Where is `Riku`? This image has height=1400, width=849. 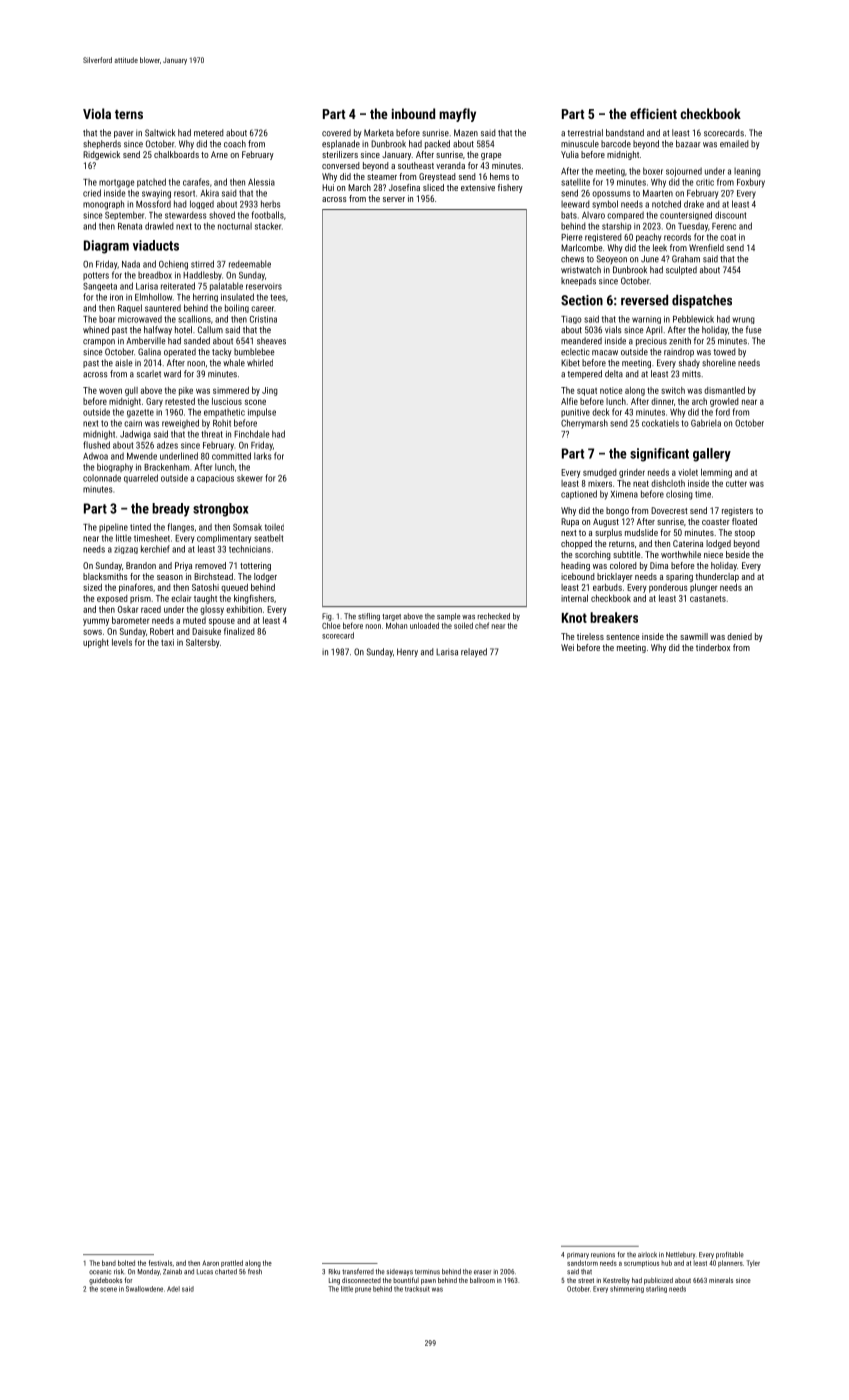
Riku is located at coordinates (334, 1272).
